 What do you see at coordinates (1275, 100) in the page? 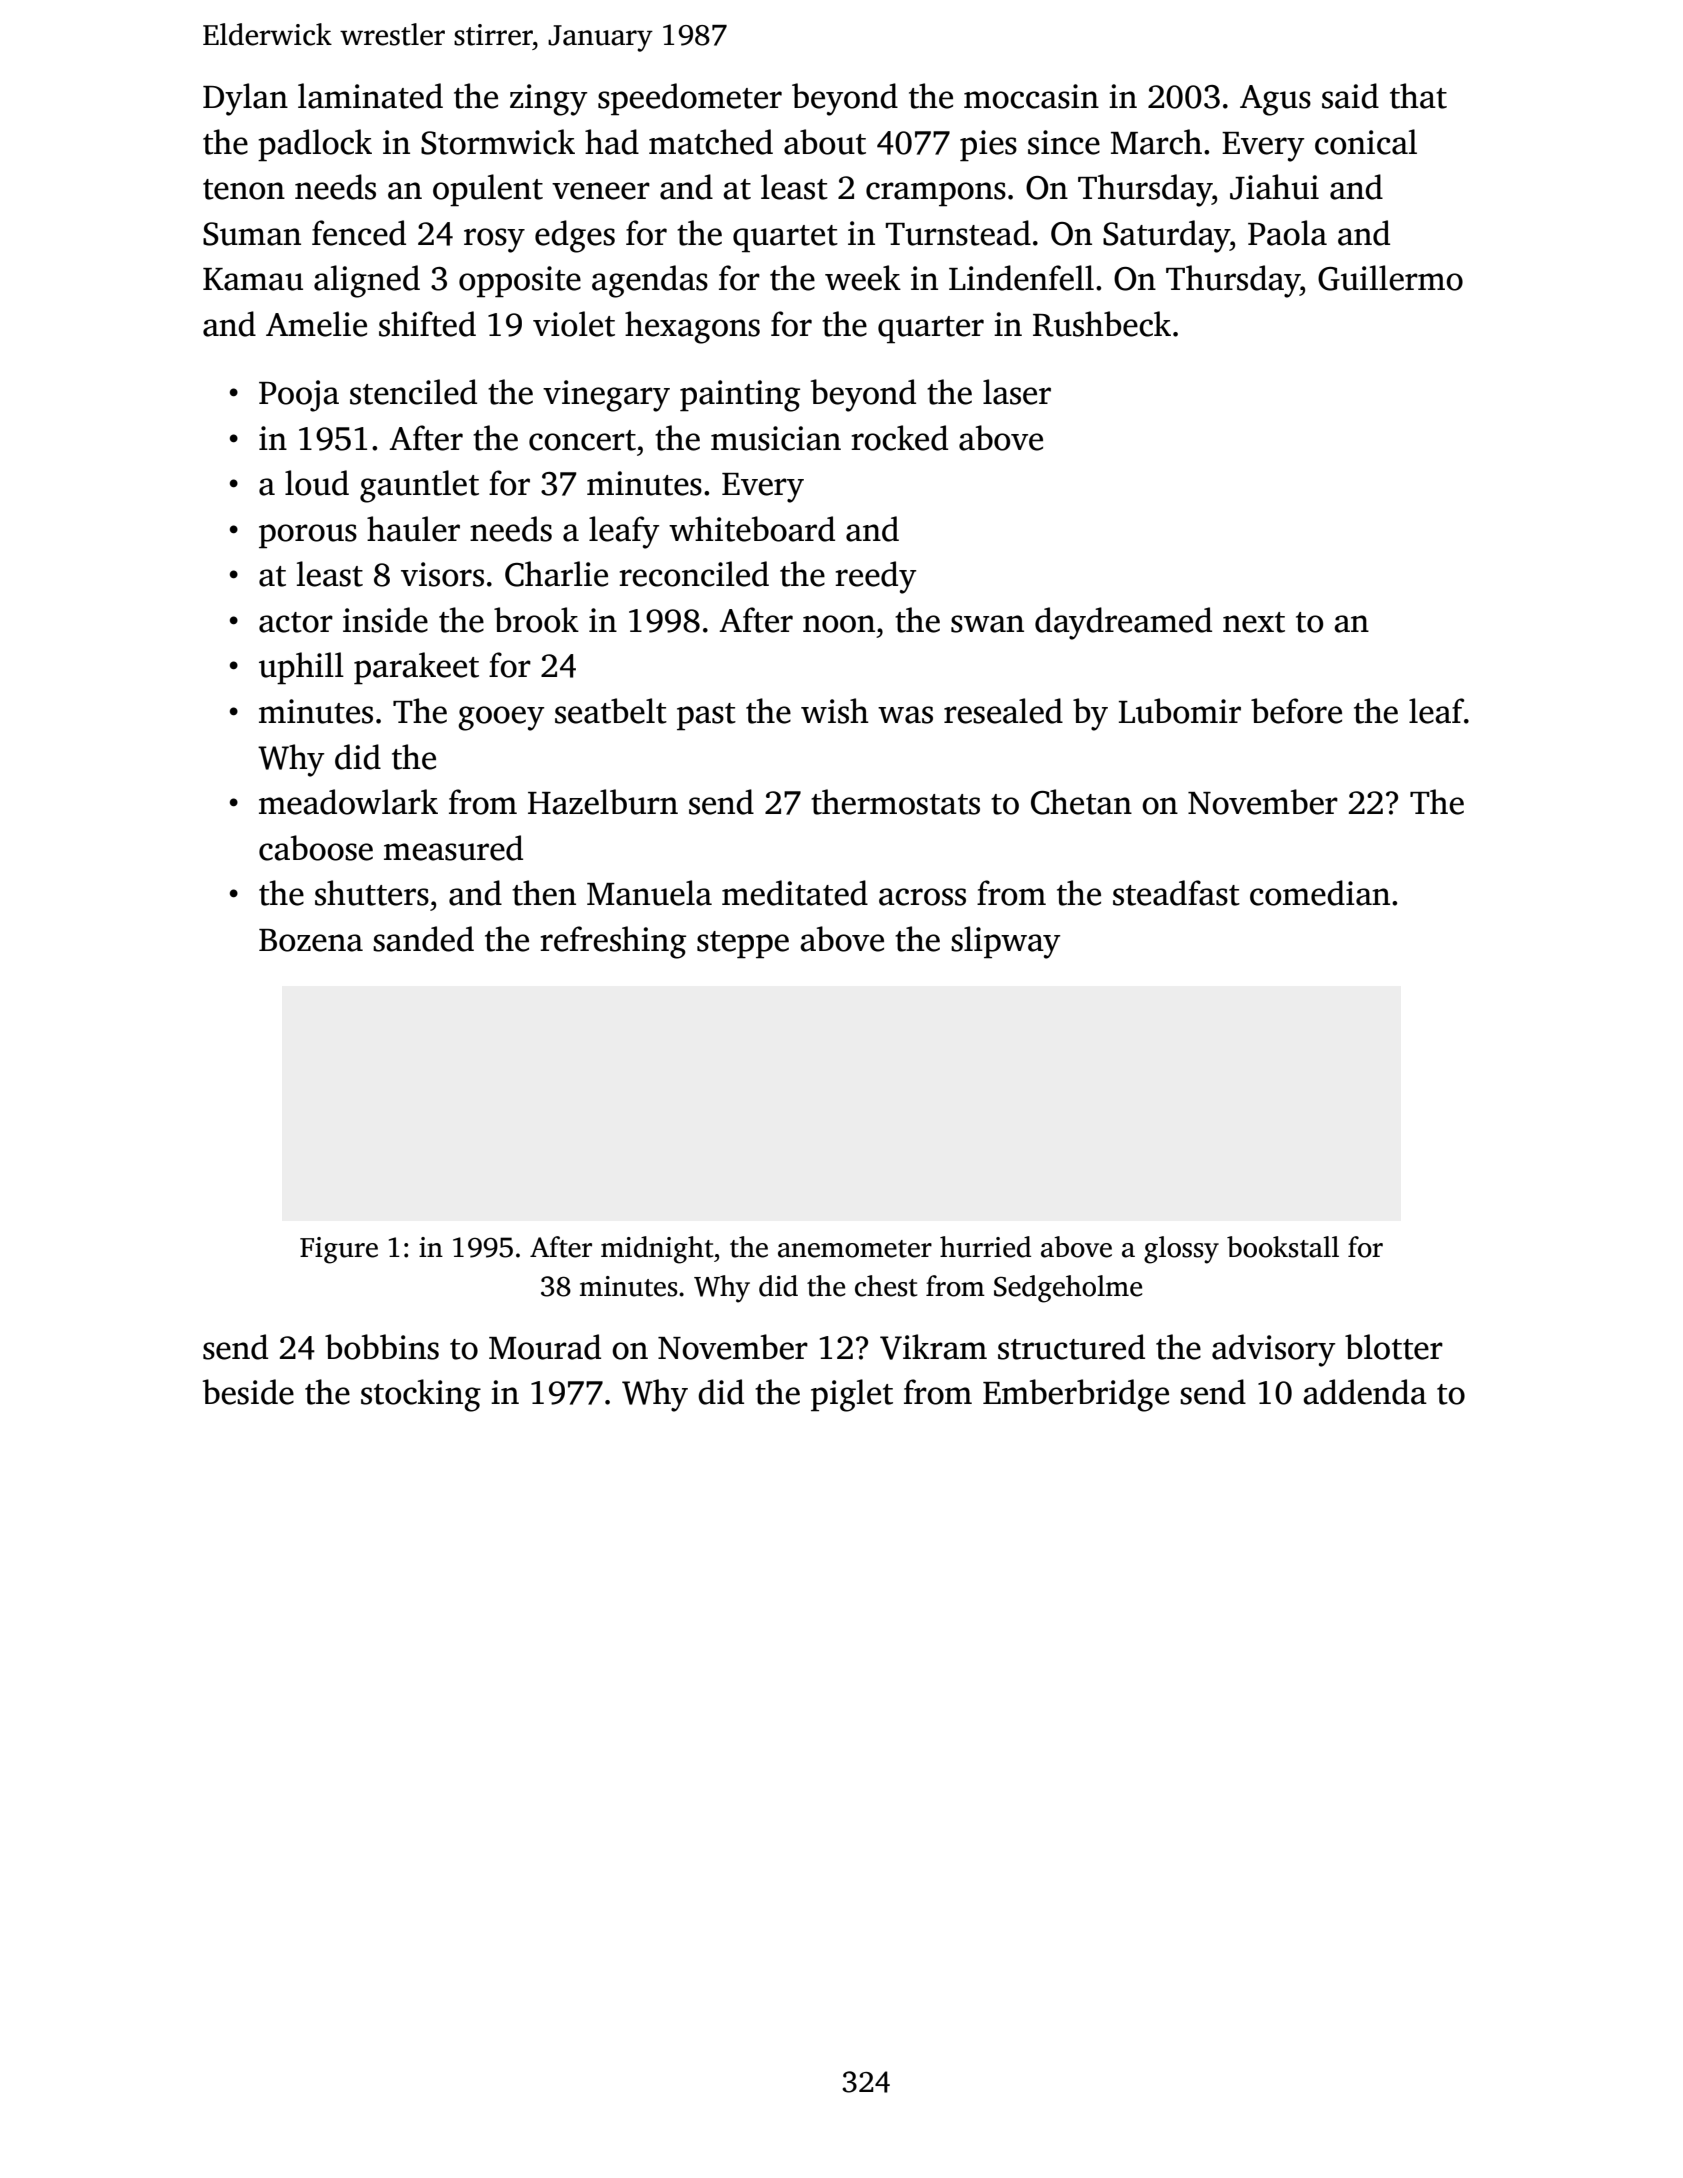
I see `Agus` at bounding box center [1275, 100].
